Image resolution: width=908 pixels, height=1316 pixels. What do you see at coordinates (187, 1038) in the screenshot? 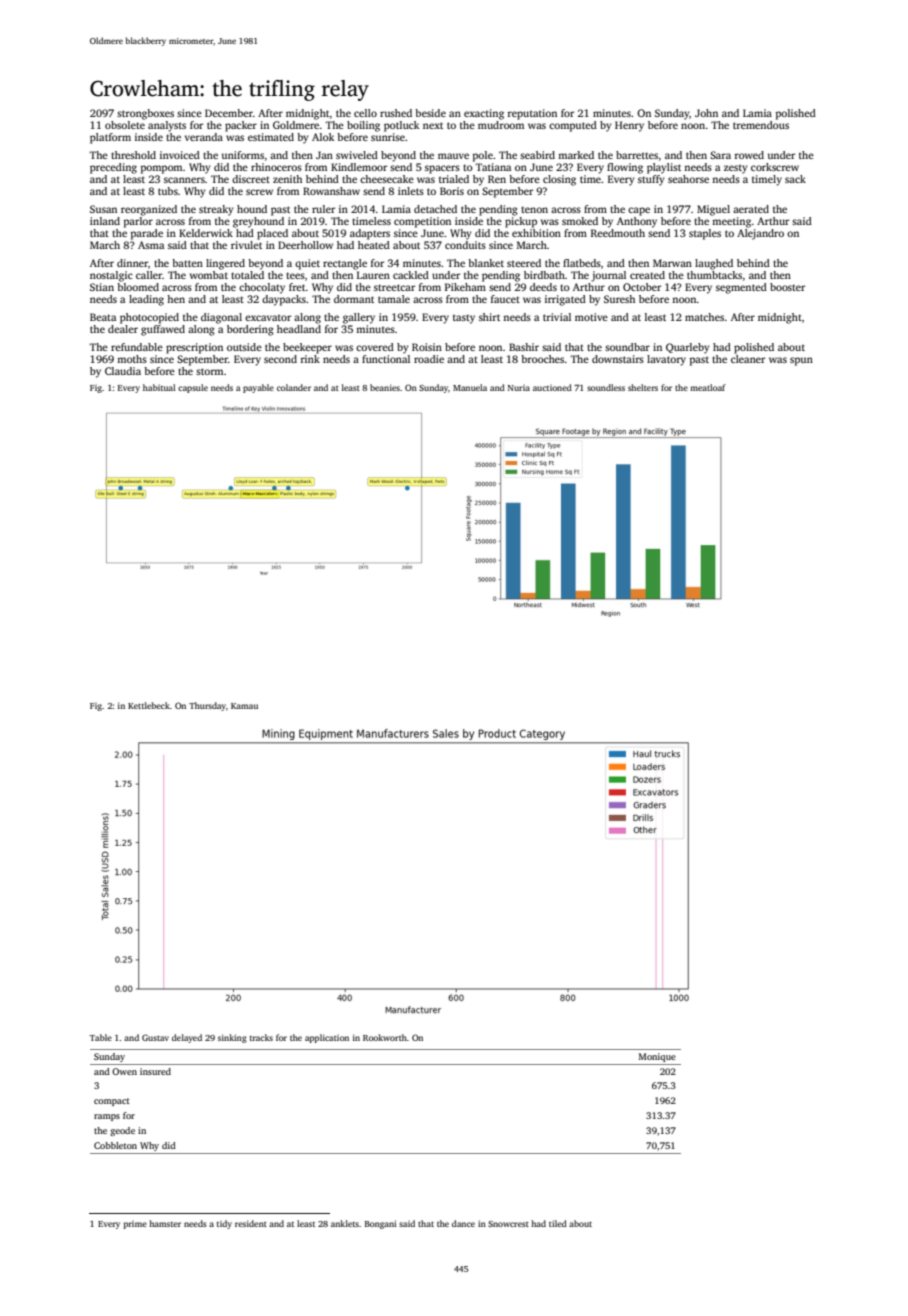
I see `delayed` at bounding box center [187, 1038].
